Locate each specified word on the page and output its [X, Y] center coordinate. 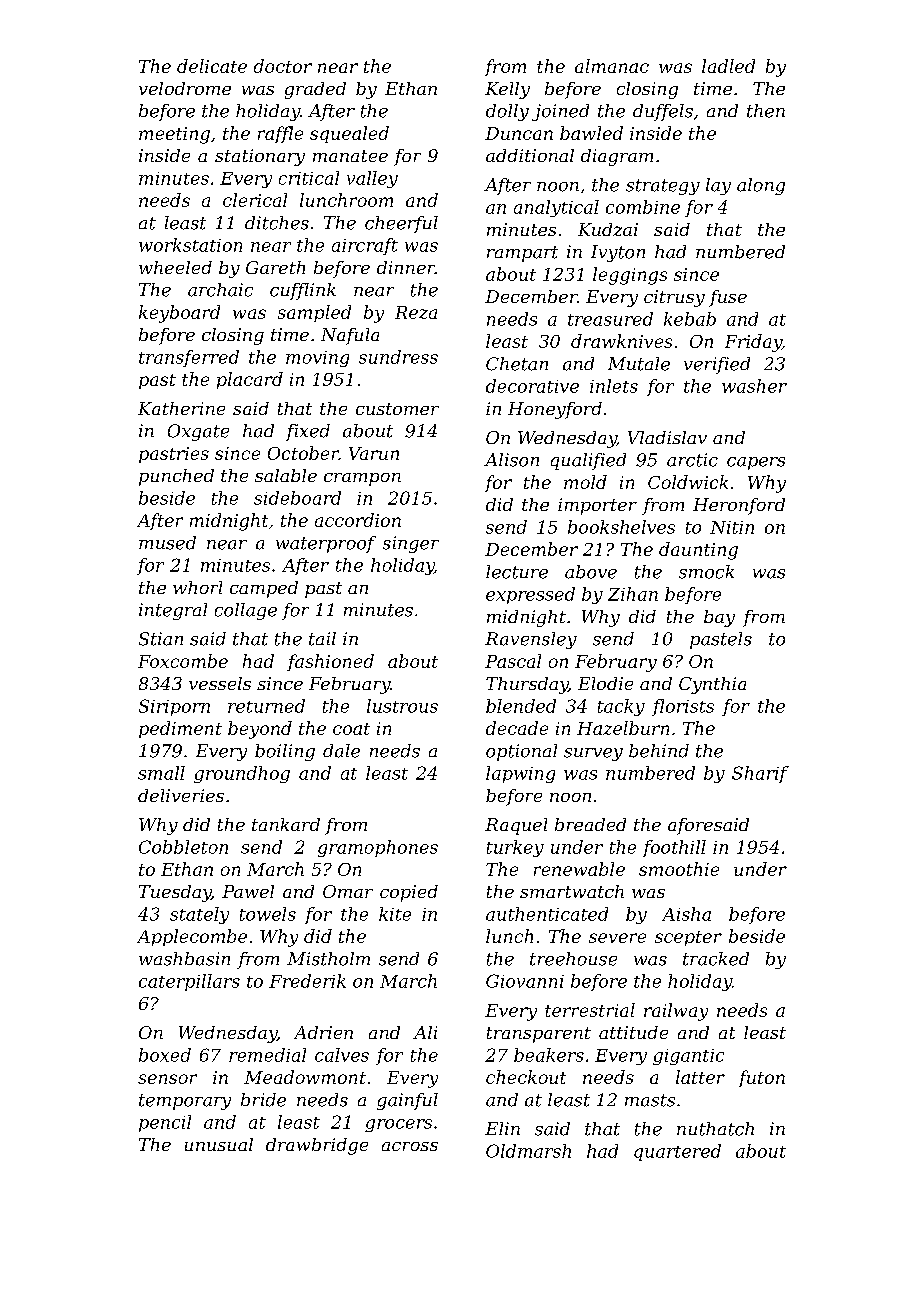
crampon [362, 479]
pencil [165, 1123]
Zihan [633, 594]
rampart [522, 254]
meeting [174, 135]
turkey [515, 848]
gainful [407, 1101]
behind [659, 751]
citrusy [674, 298]
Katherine [181, 408]
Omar [348, 891]
